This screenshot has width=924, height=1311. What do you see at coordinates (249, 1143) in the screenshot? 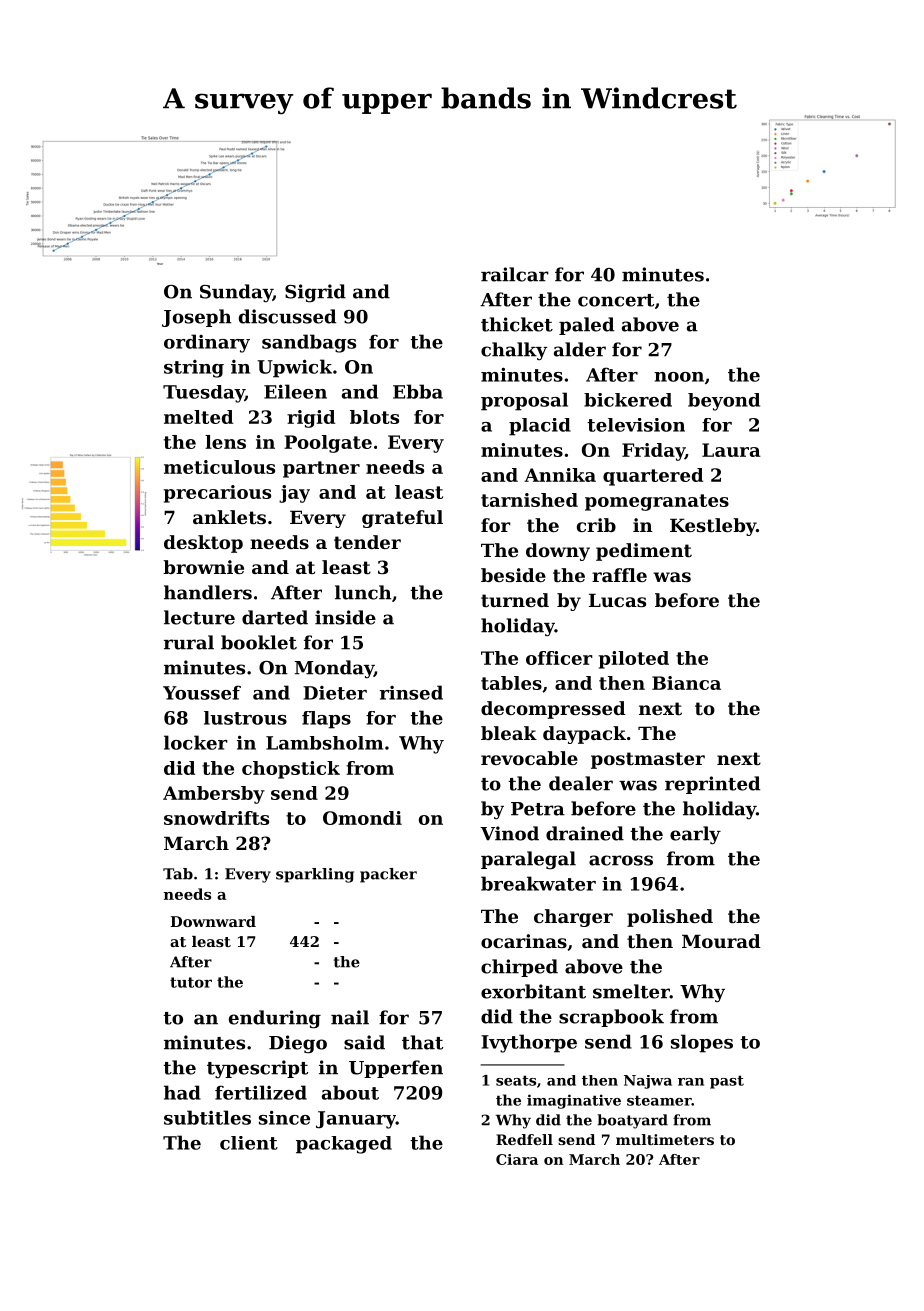
I see `client` at bounding box center [249, 1143].
